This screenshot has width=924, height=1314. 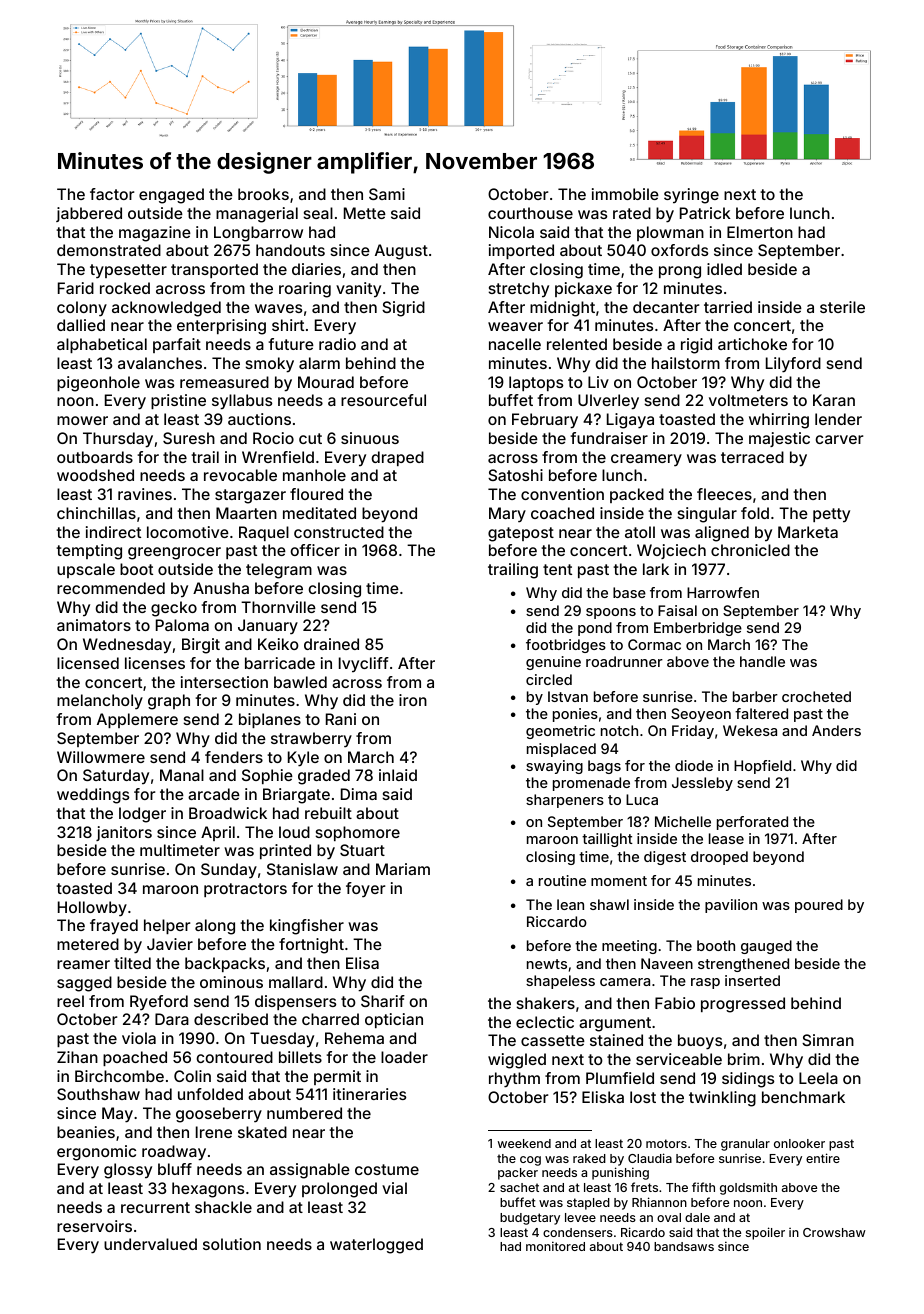 What do you see at coordinates (86, 1132) in the screenshot?
I see `beanies` at bounding box center [86, 1132].
